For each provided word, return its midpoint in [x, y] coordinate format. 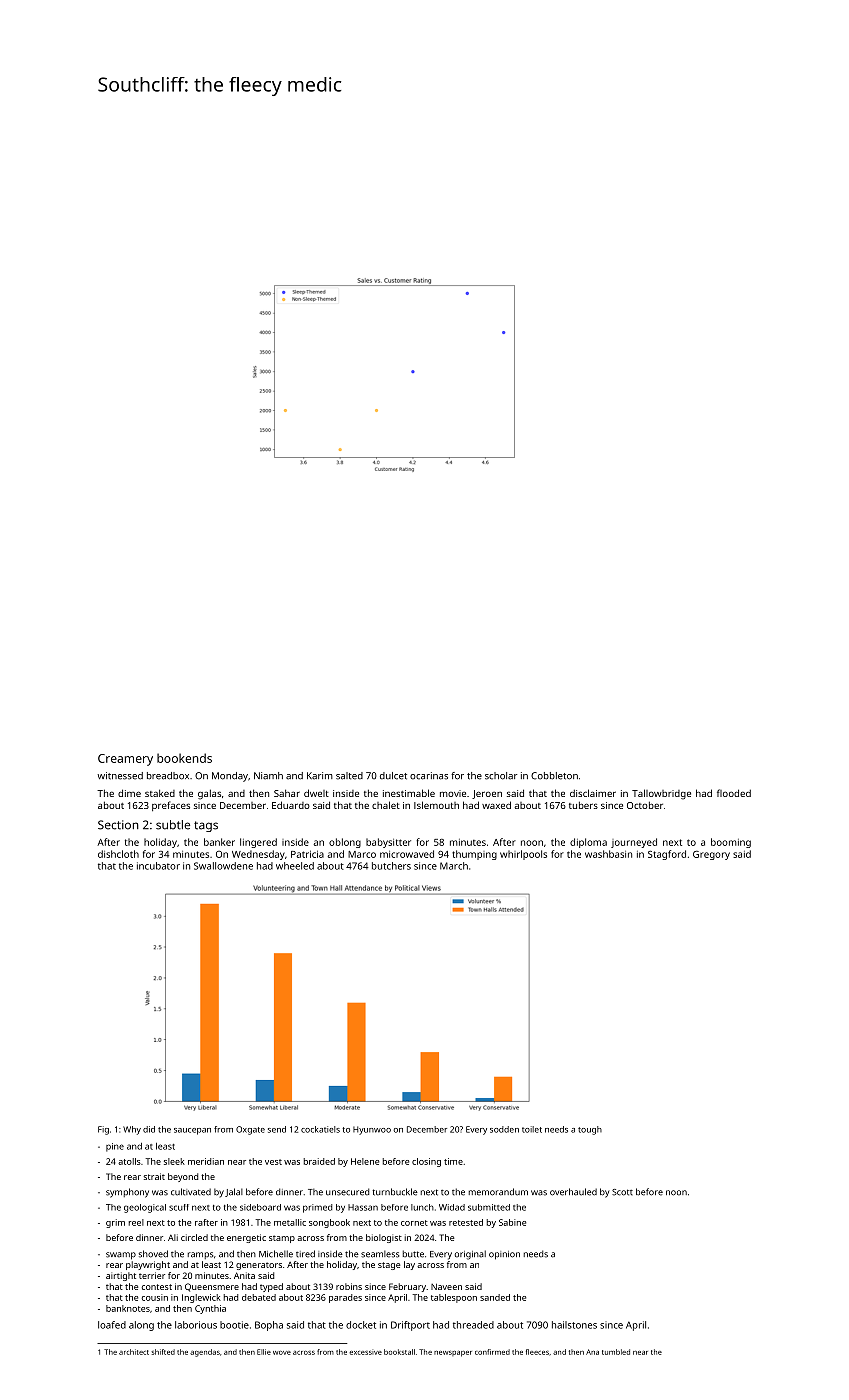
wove [282, 1353]
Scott [622, 1192]
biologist [384, 1238]
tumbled [616, 1352]
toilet [532, 1129]
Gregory [711, 855]
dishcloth [118, 854]
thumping [474, 855]
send [277, 1129]
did [149, 1129]
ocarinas [429, 776]
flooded [734, 793]
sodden [504, 1129]
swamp [121, 1256]
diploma [588, 843]
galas [209, 794]
